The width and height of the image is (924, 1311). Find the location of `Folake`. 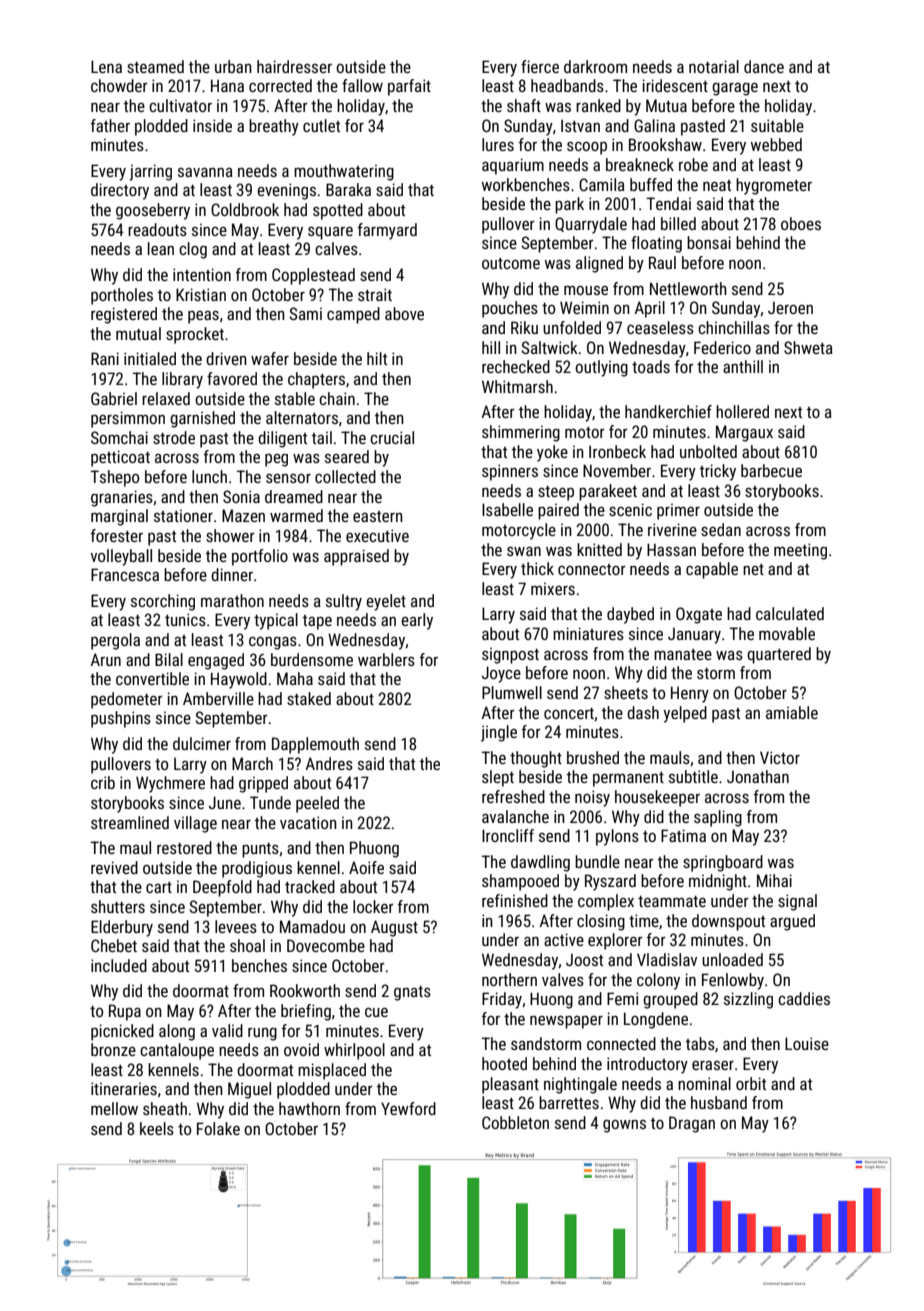

Folake is located at coordinates (218, 1128).
